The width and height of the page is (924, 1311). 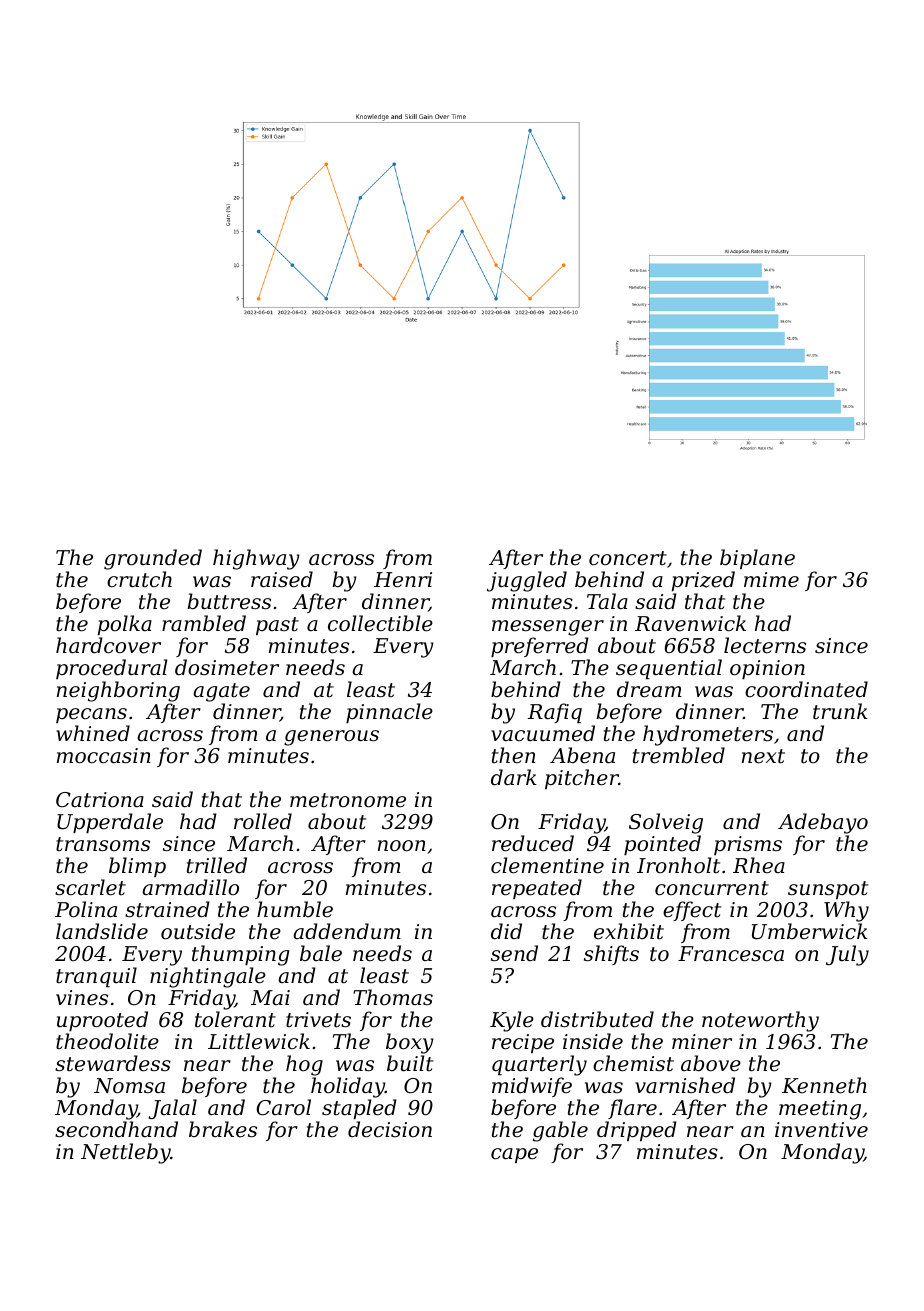 What do you see at coordinates (840, 711) in the page?
I see `trunk` at bounding box center [840, 711].
